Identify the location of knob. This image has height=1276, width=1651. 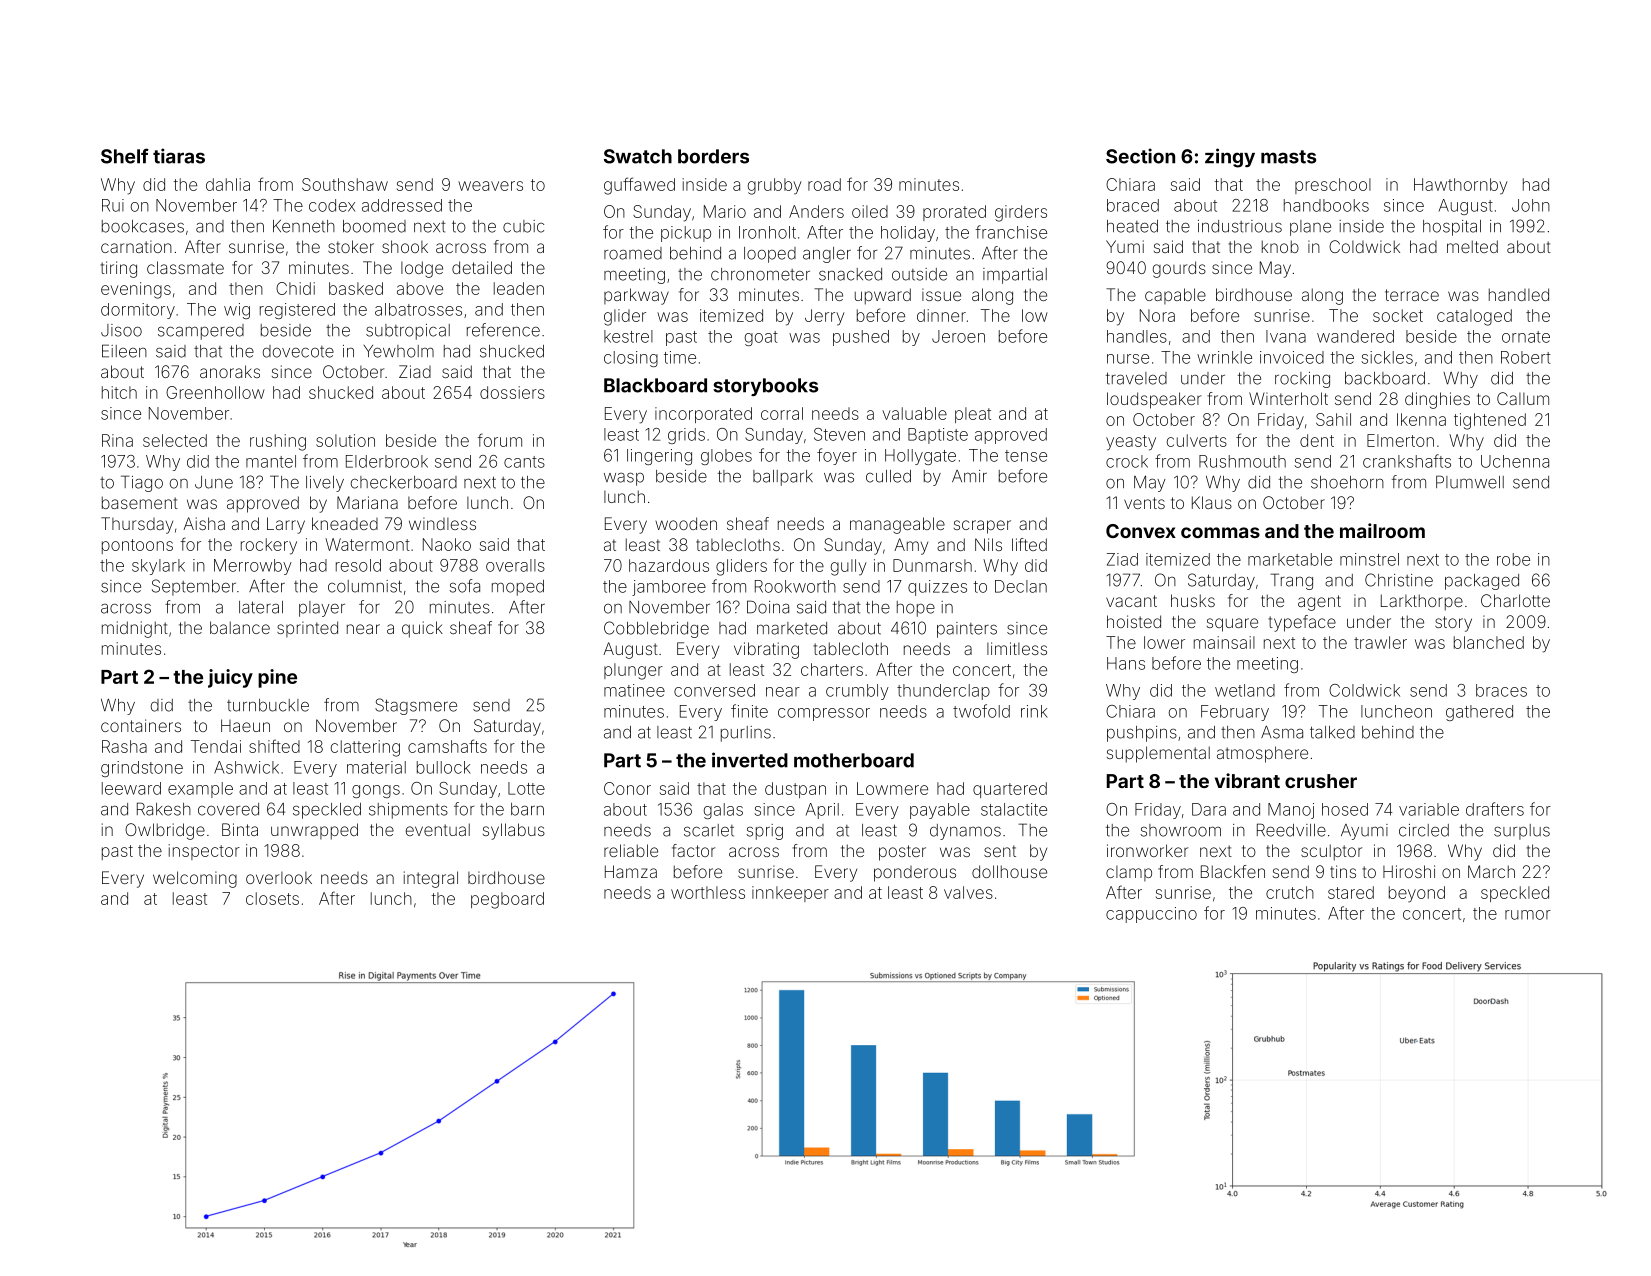
(1280, 246).
